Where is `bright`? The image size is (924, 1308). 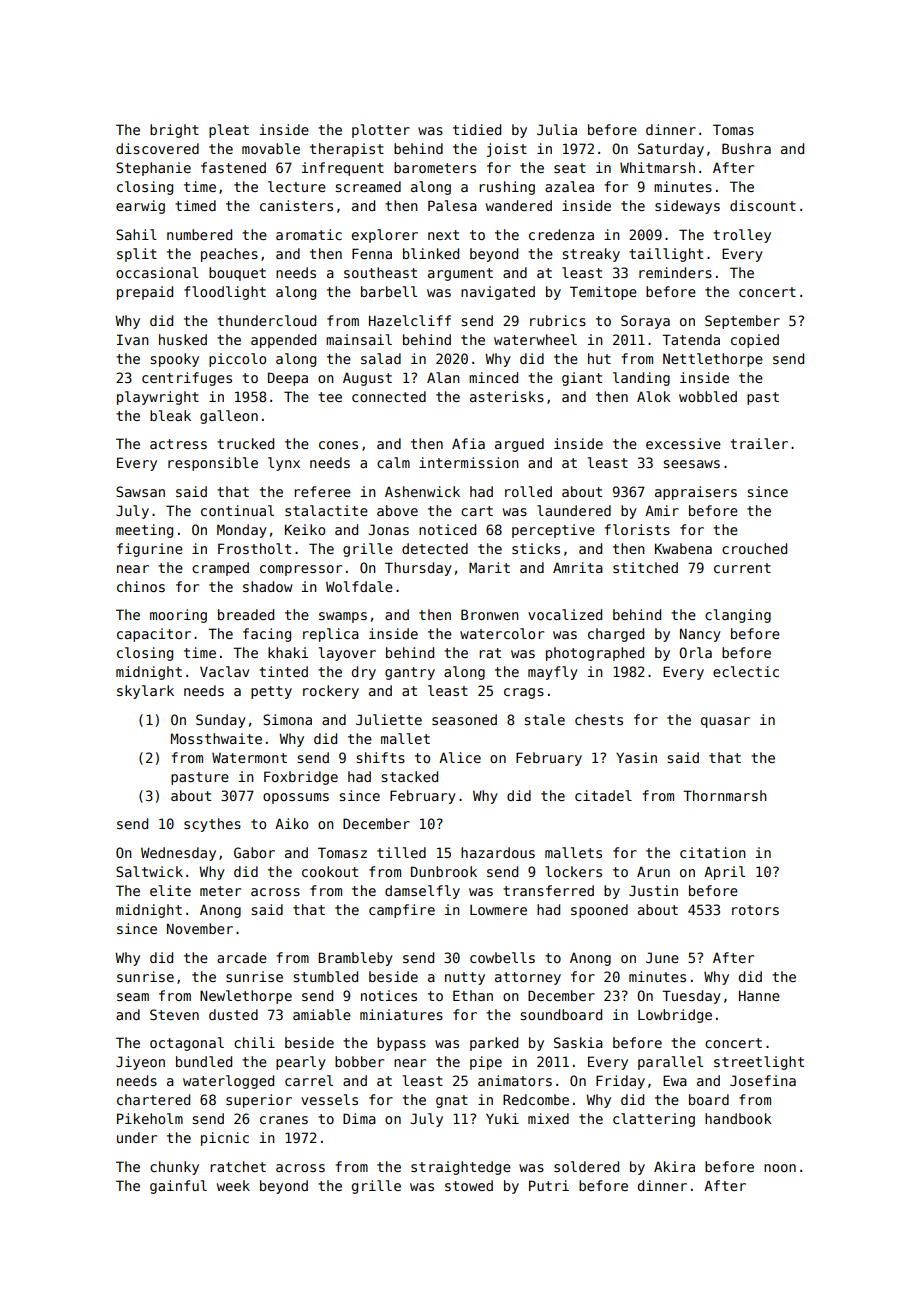 bright is located at coordinates (174, 131).
